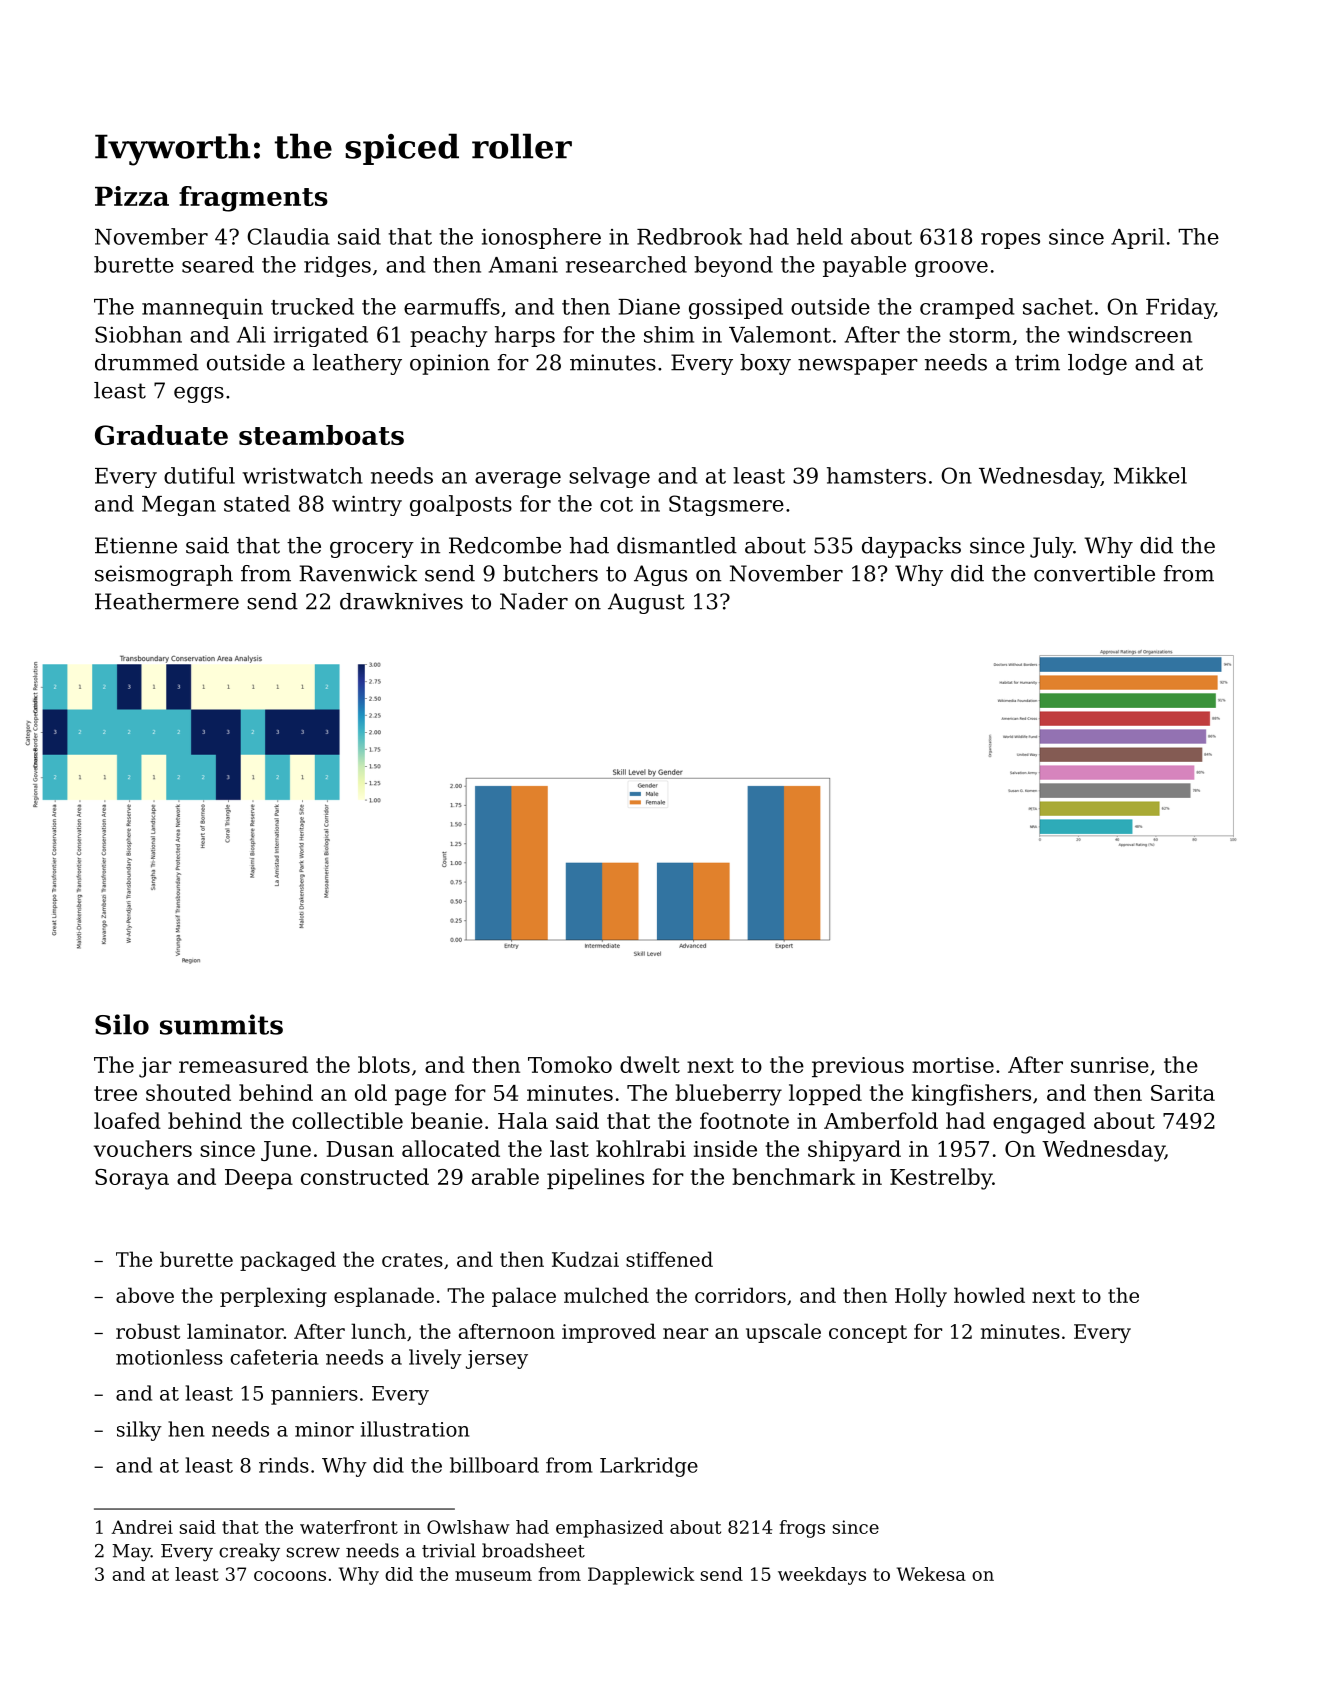 Image resolution: width=1317 pixels, height=1704 pixels. I want to click on daypacks, so click(911, 547).
